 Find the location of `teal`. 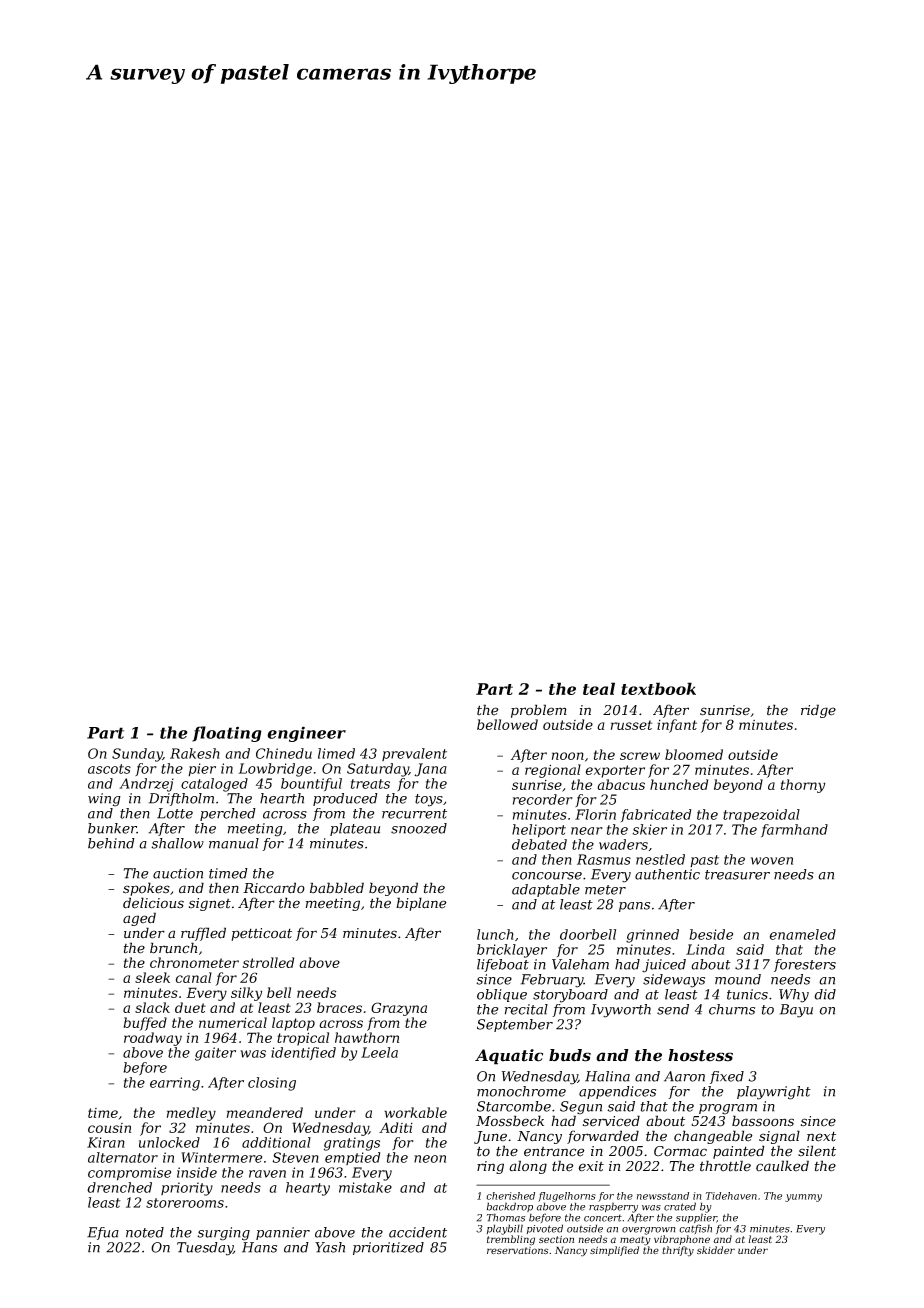

teal is located at coordinates (599, 688).
